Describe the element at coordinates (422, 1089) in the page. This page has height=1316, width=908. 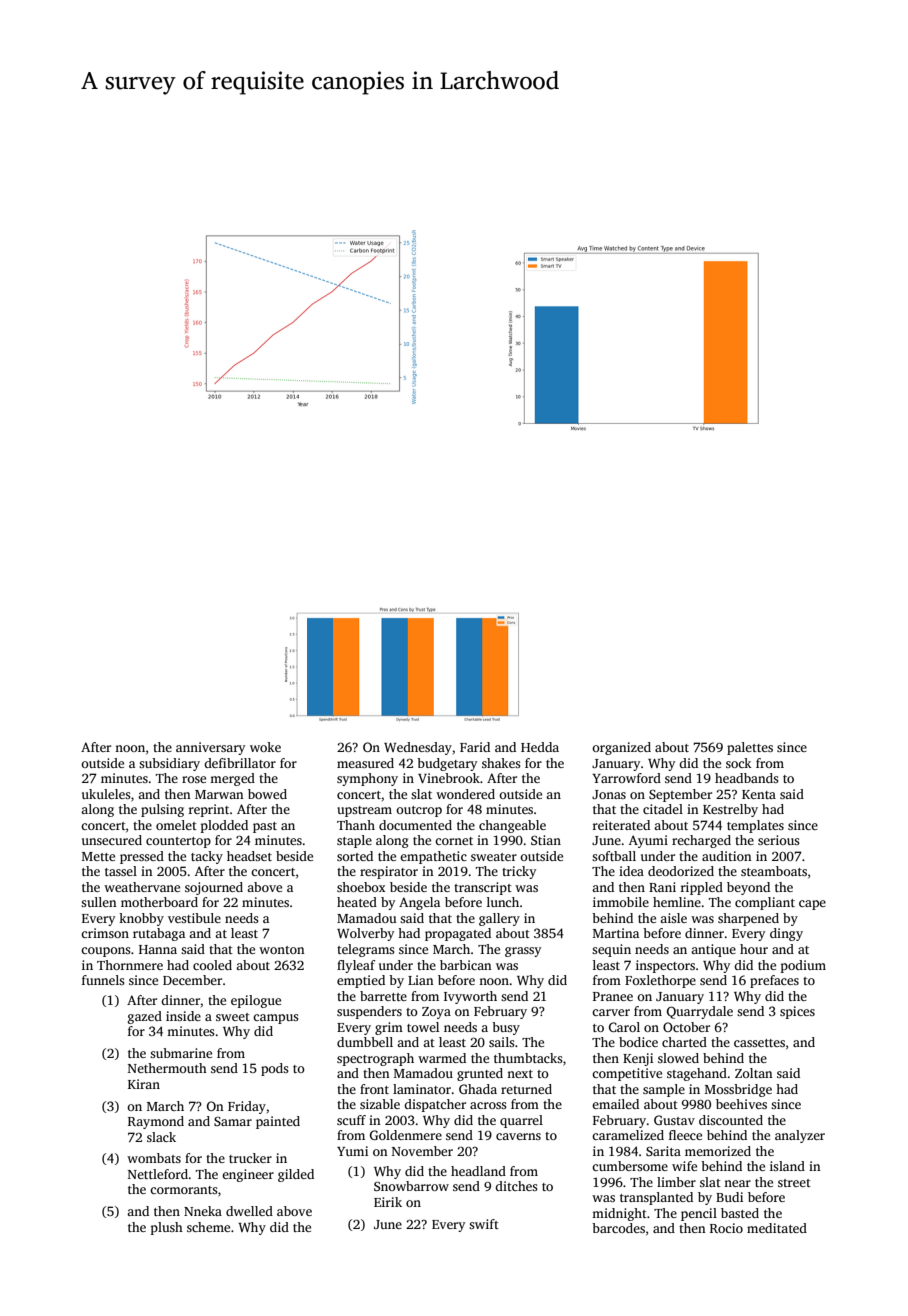
I see `laminator` at that location.
